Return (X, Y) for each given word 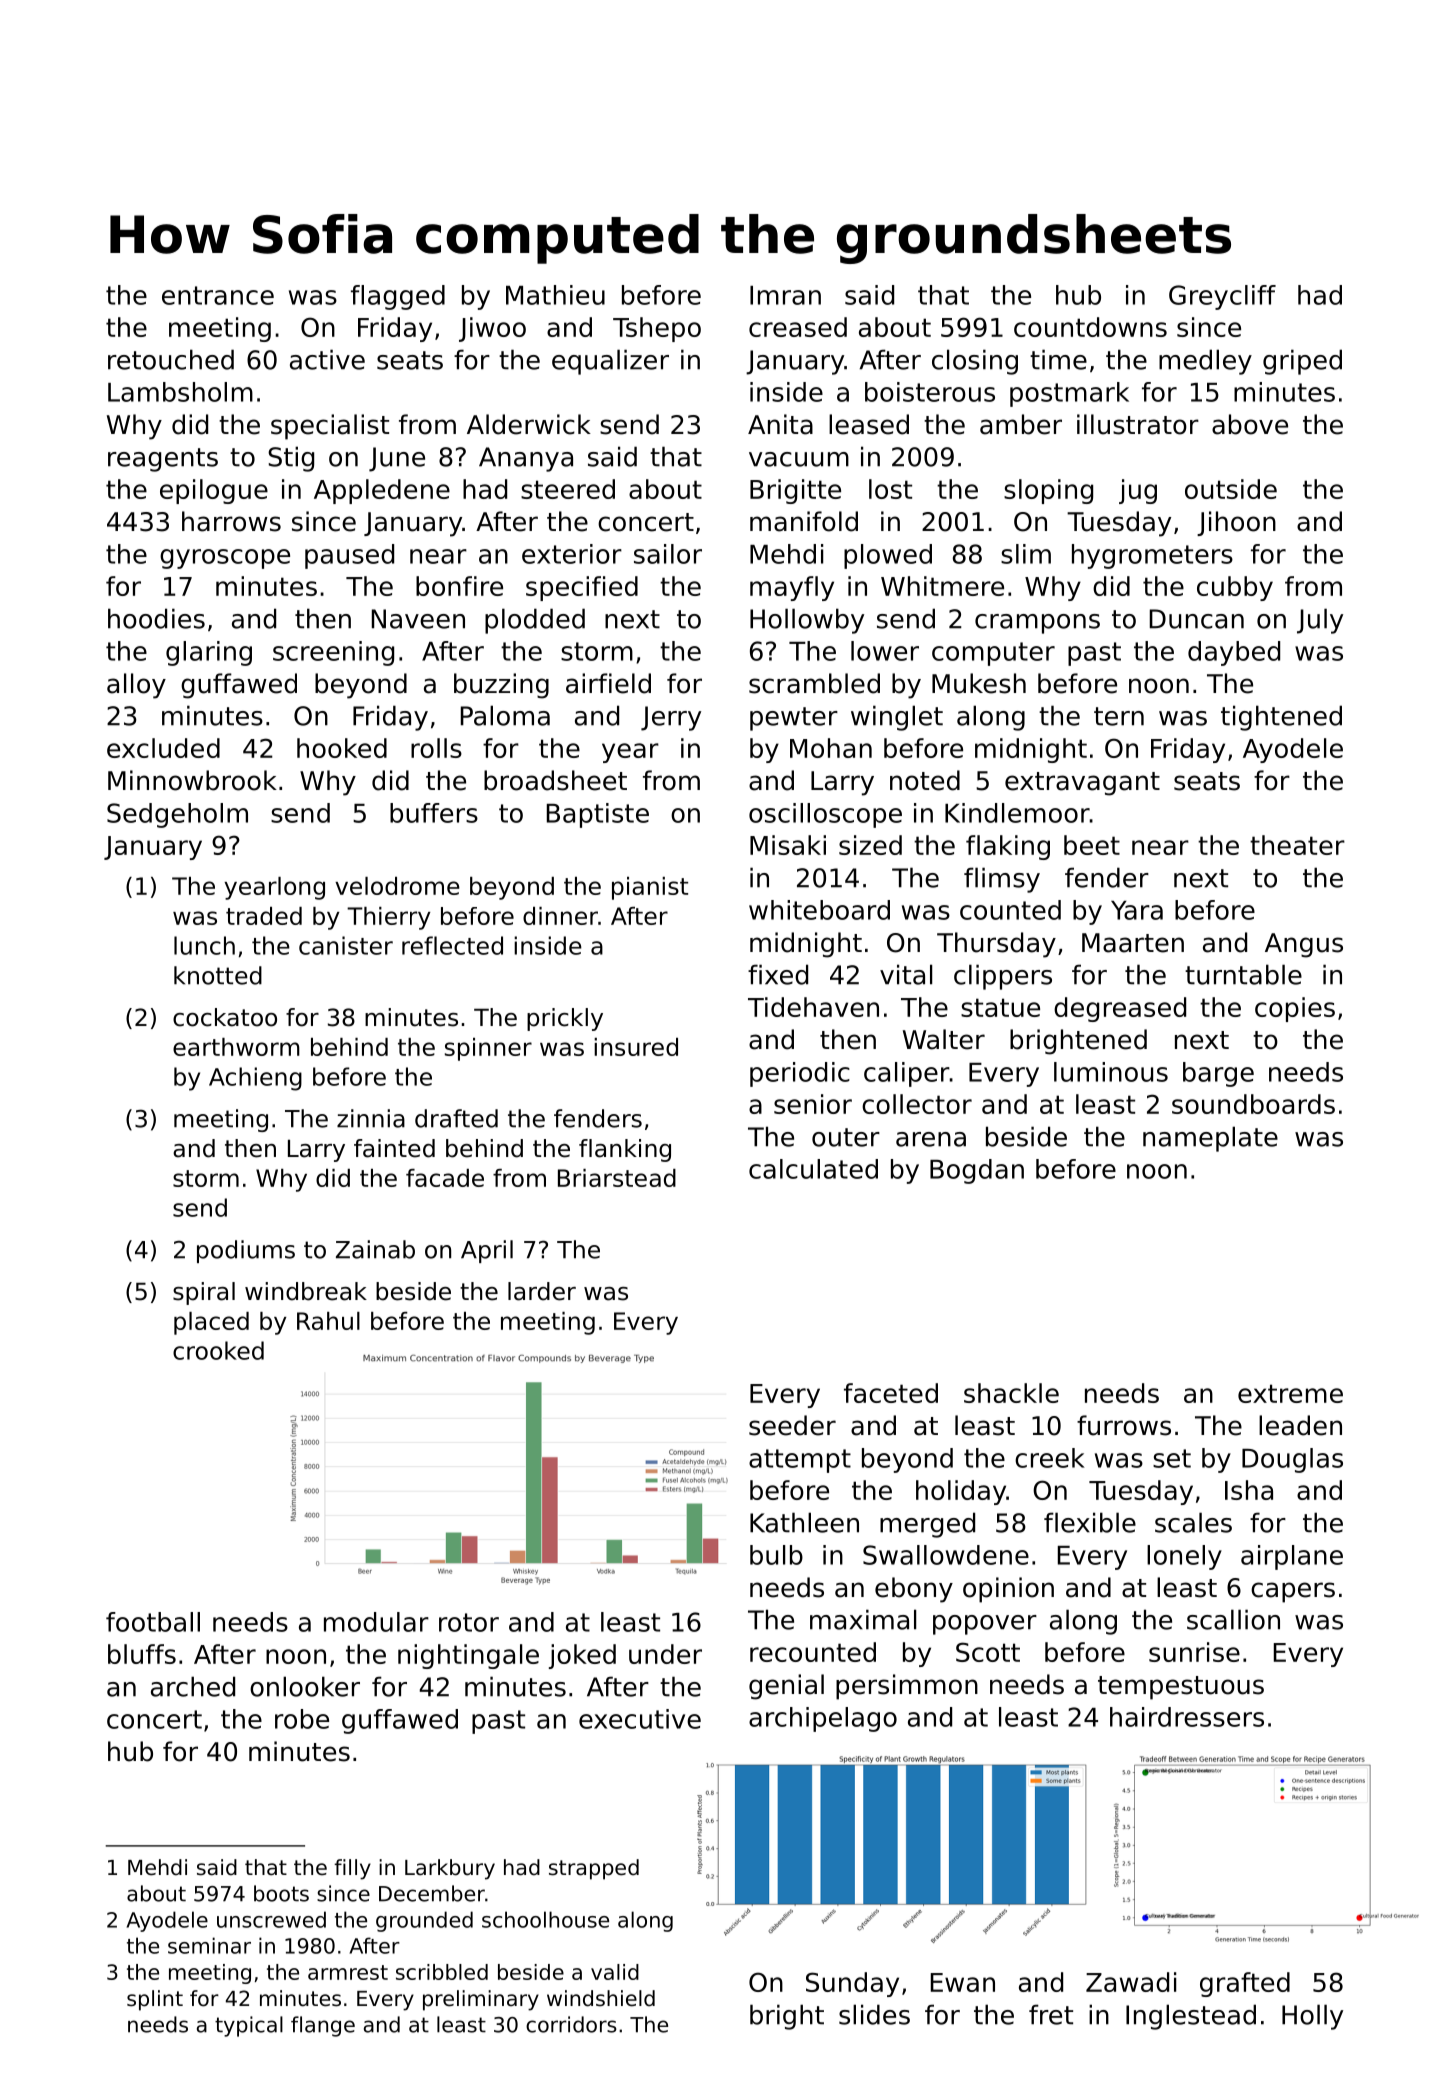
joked (582, 1656)
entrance (218, 295)
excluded (163, 748)
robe (302, 1719)
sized (870, 845)
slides (874, 2014)
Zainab (375, 1249)
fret (1051, 2014)
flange (323, 2026)
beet (1092, 845)
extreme (1290, 1393)
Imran (785, 295)
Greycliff (1222, 297)
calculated (813, 1169)
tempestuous (1181, 1688)
